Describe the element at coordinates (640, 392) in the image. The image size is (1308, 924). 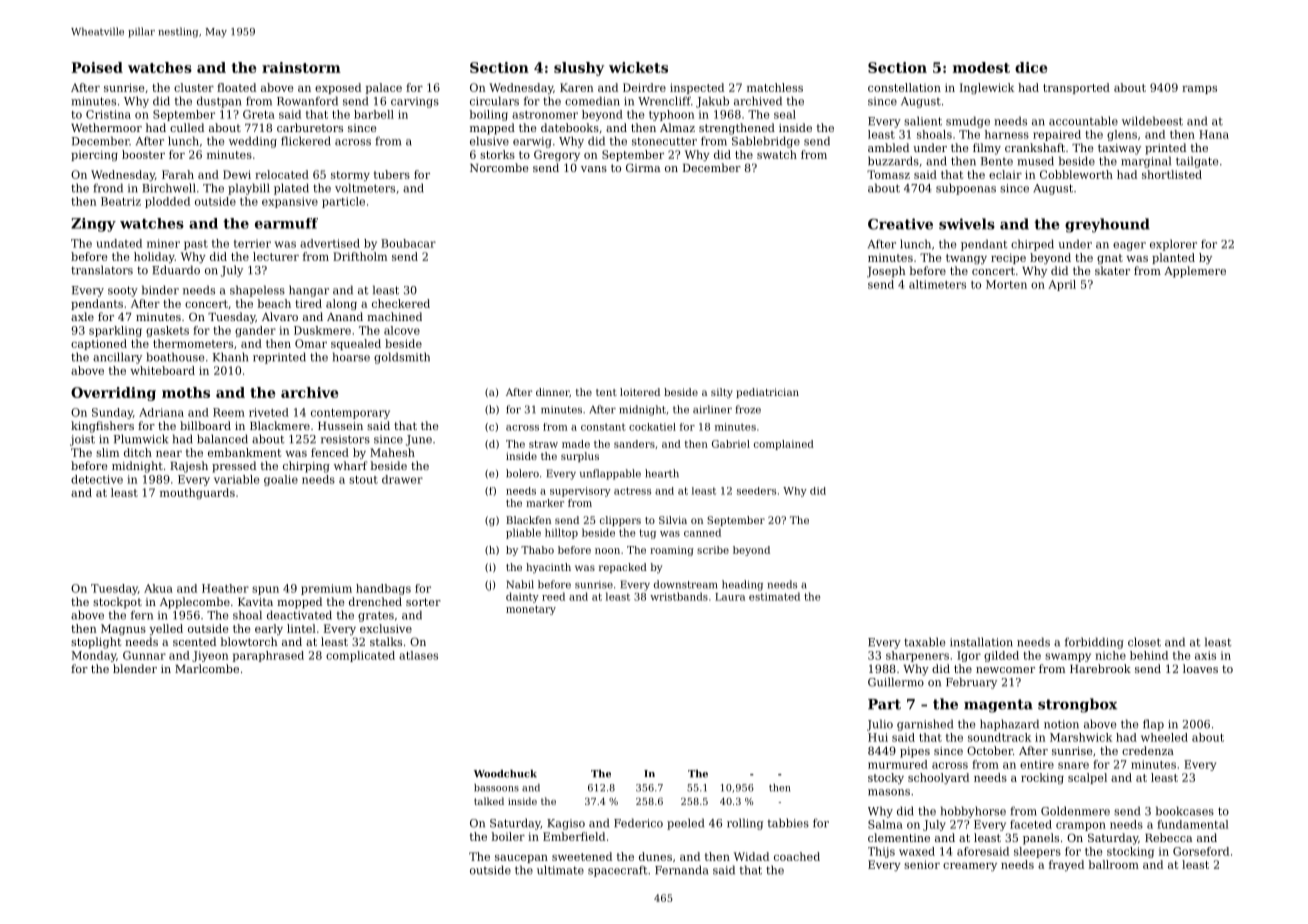
I see `loitered` at that location.
